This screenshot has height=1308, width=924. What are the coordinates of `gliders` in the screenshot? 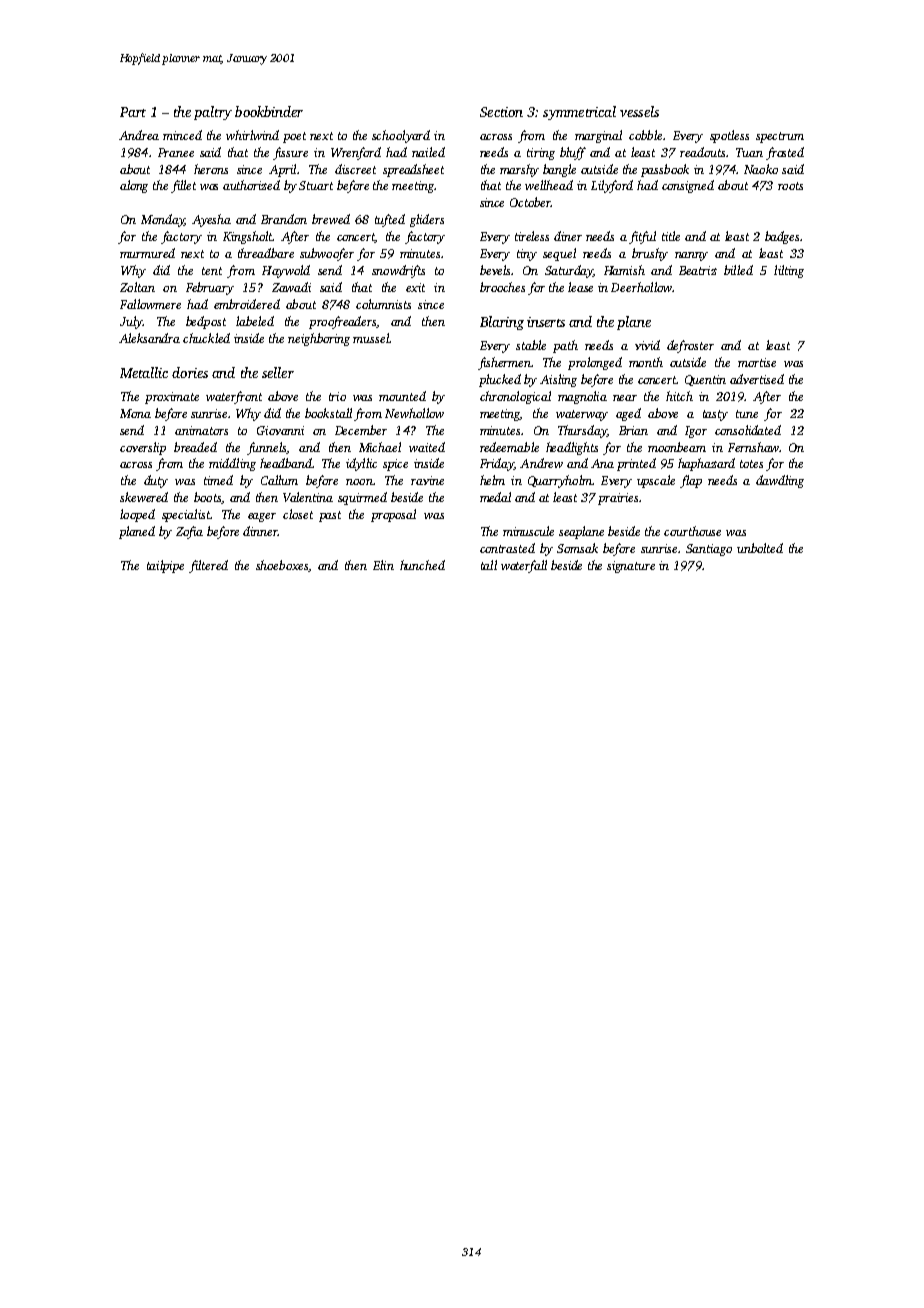 It's located at (427, 220).
